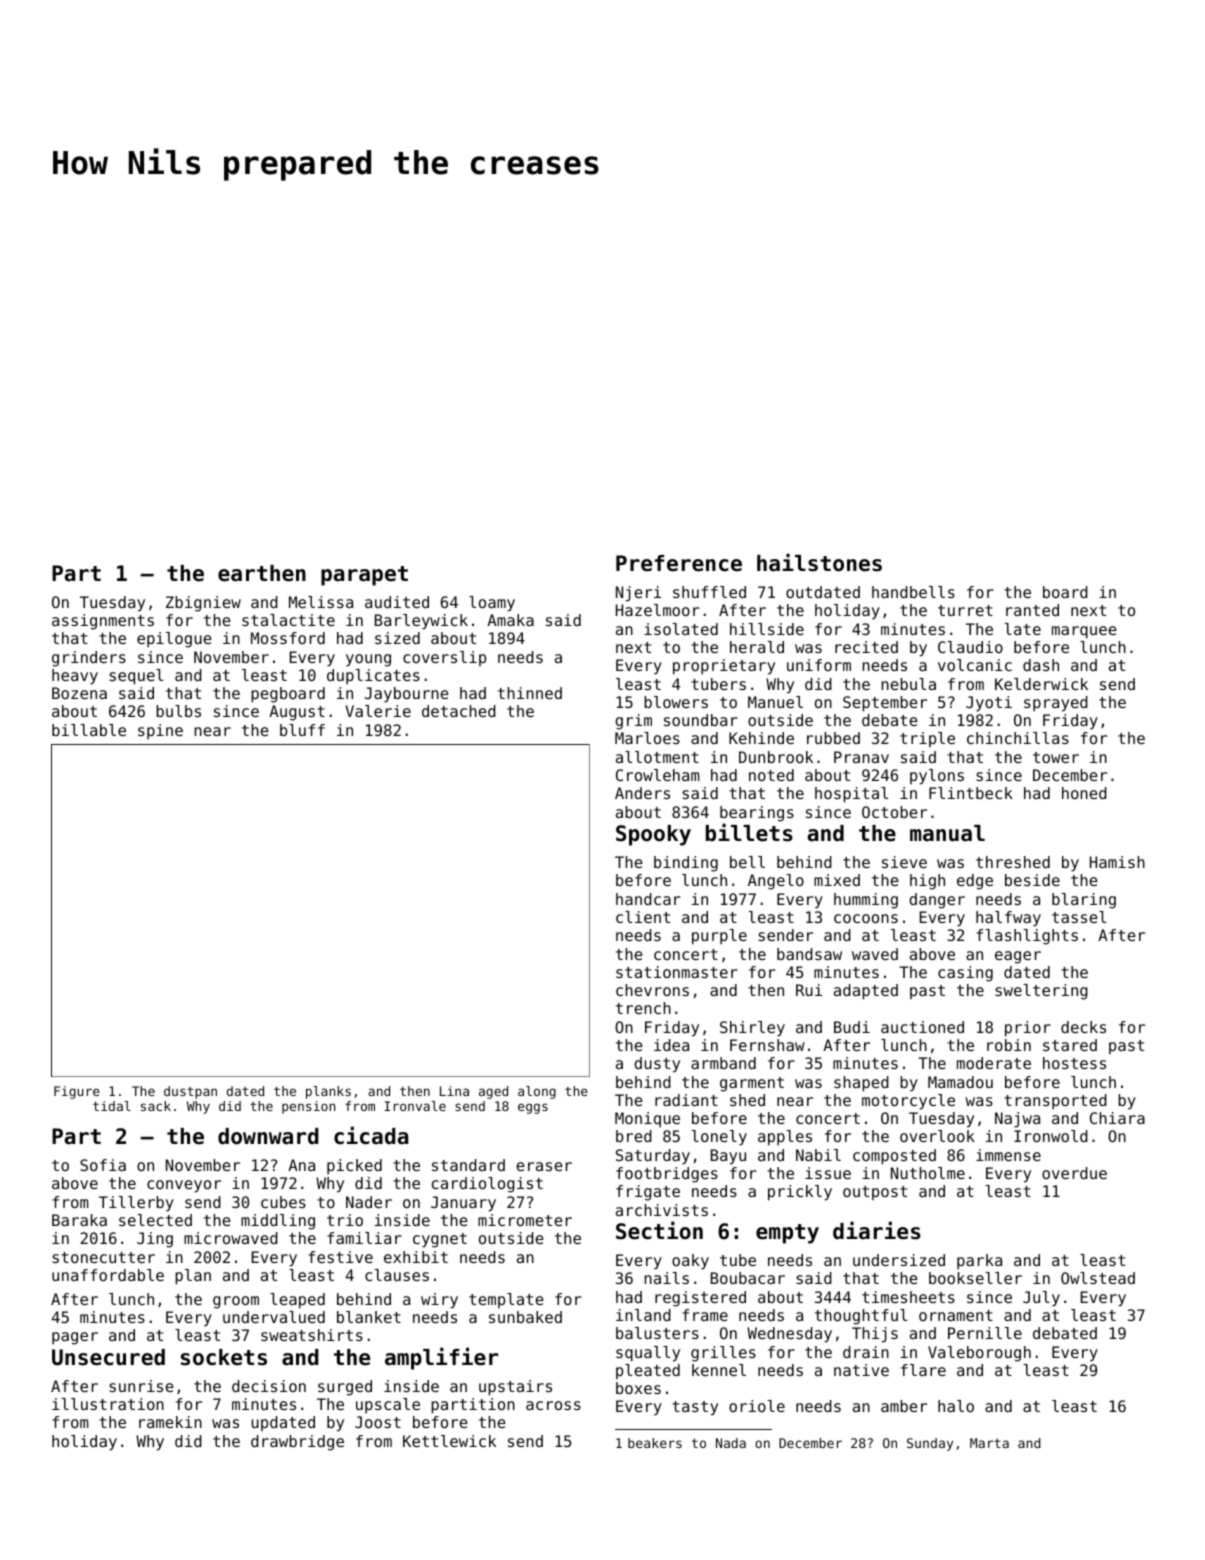  Describe the element at coordinates (657, 757) in the document. I see `allotment` at that location.
